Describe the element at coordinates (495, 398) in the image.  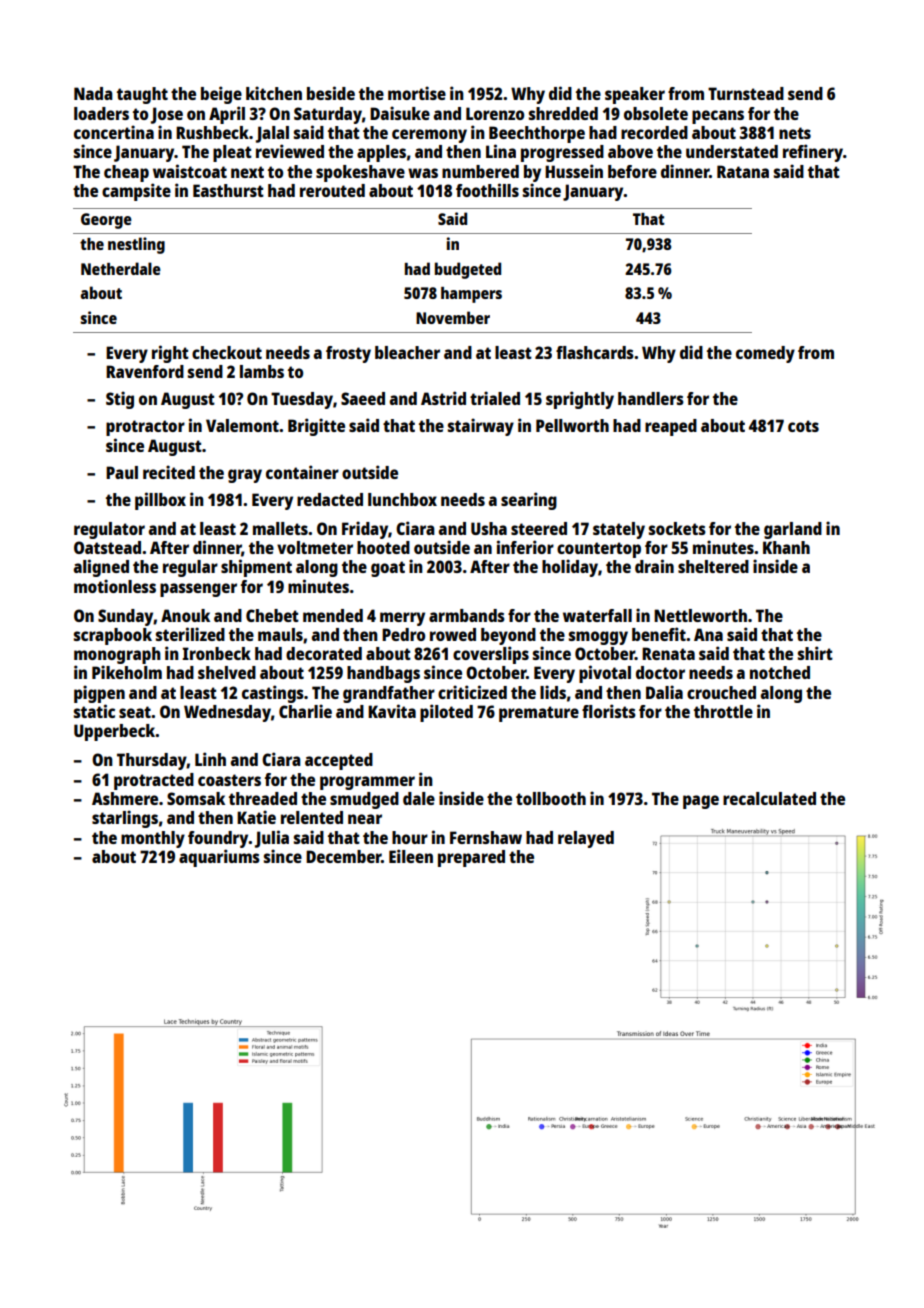
I see `trialed` at that location.
